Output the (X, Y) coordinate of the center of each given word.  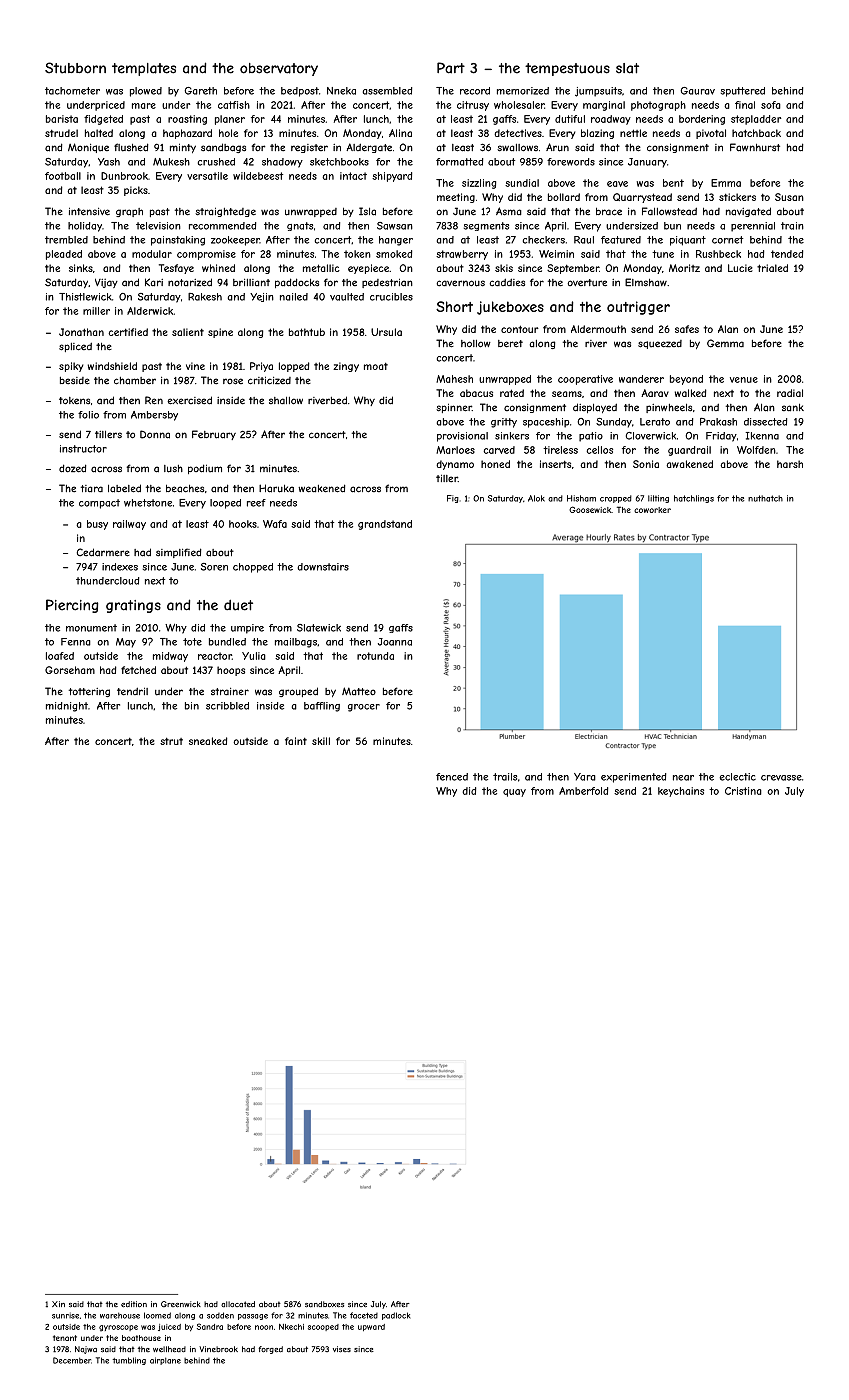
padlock (396, 1316)
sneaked (208, 741)
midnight (67, 707)
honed (495, 464)
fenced (452, 777)
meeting (456, 198)
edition (134, 1304)
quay (514, 793)
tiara (92, 489)
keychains (681, 792)
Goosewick (590, 509)
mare (144, 106)
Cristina (743, 791)
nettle (633, 133)
